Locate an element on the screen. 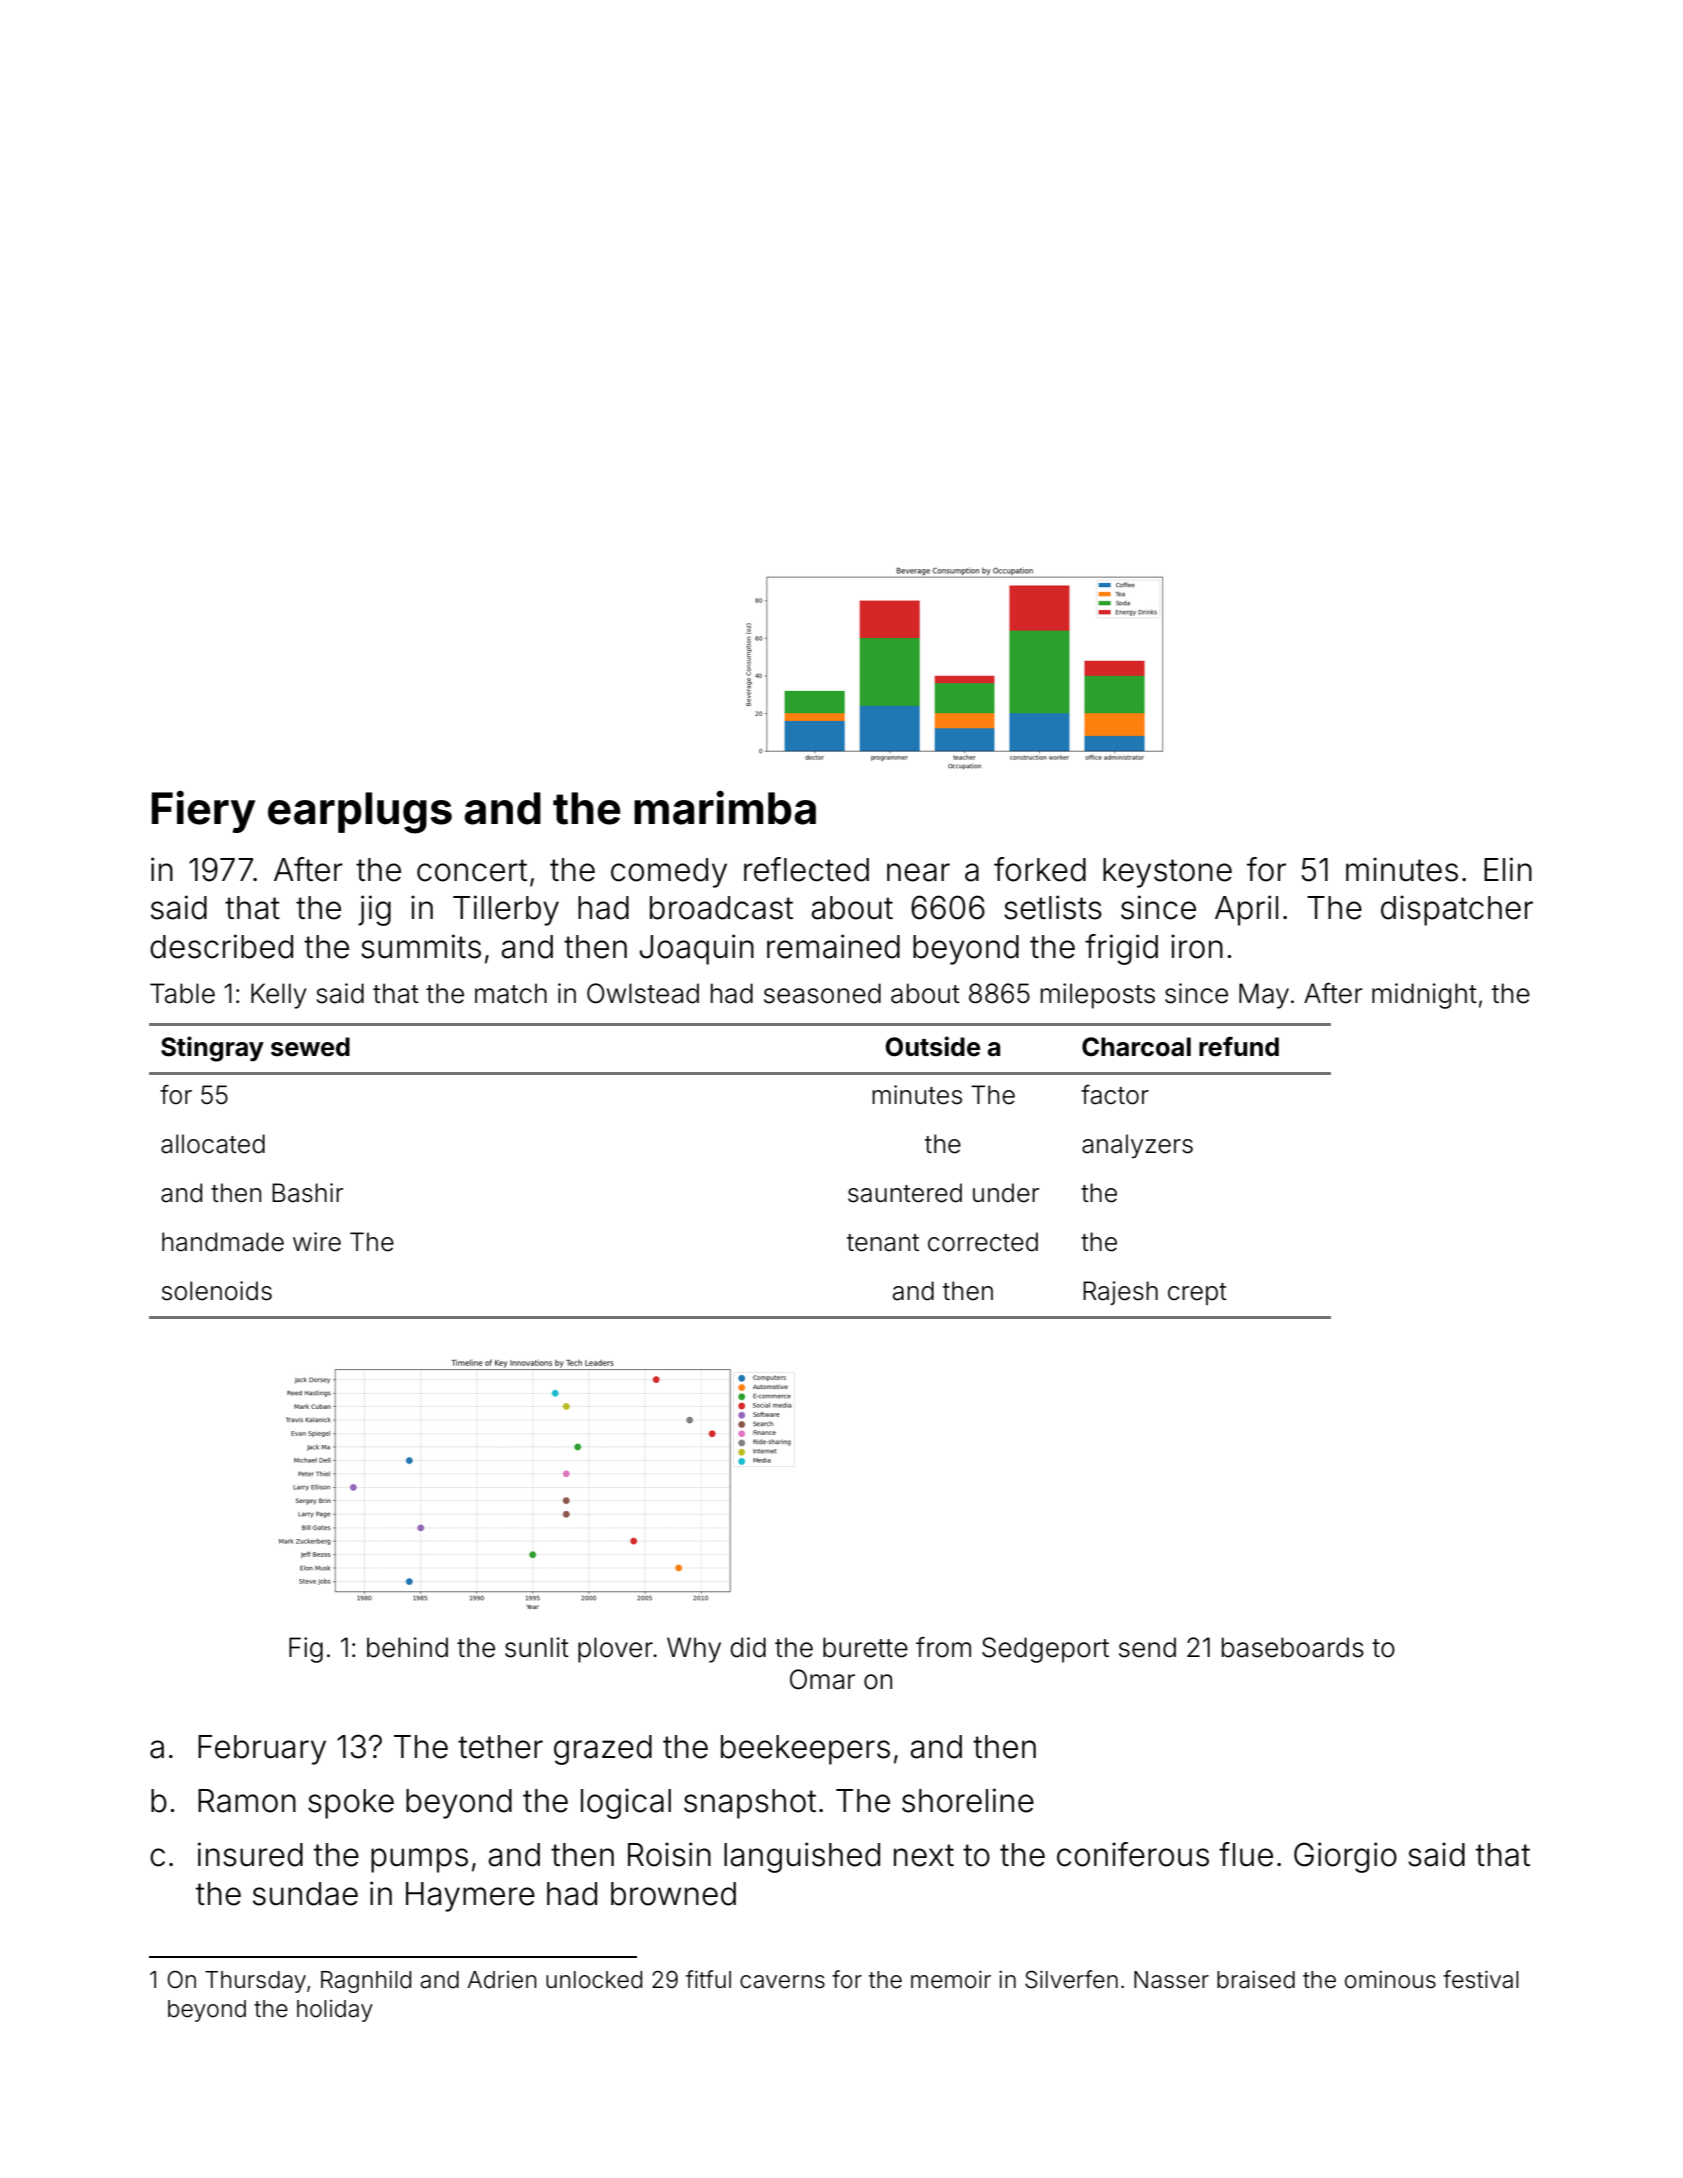  allocated is located at coordinates (213, 1144).
